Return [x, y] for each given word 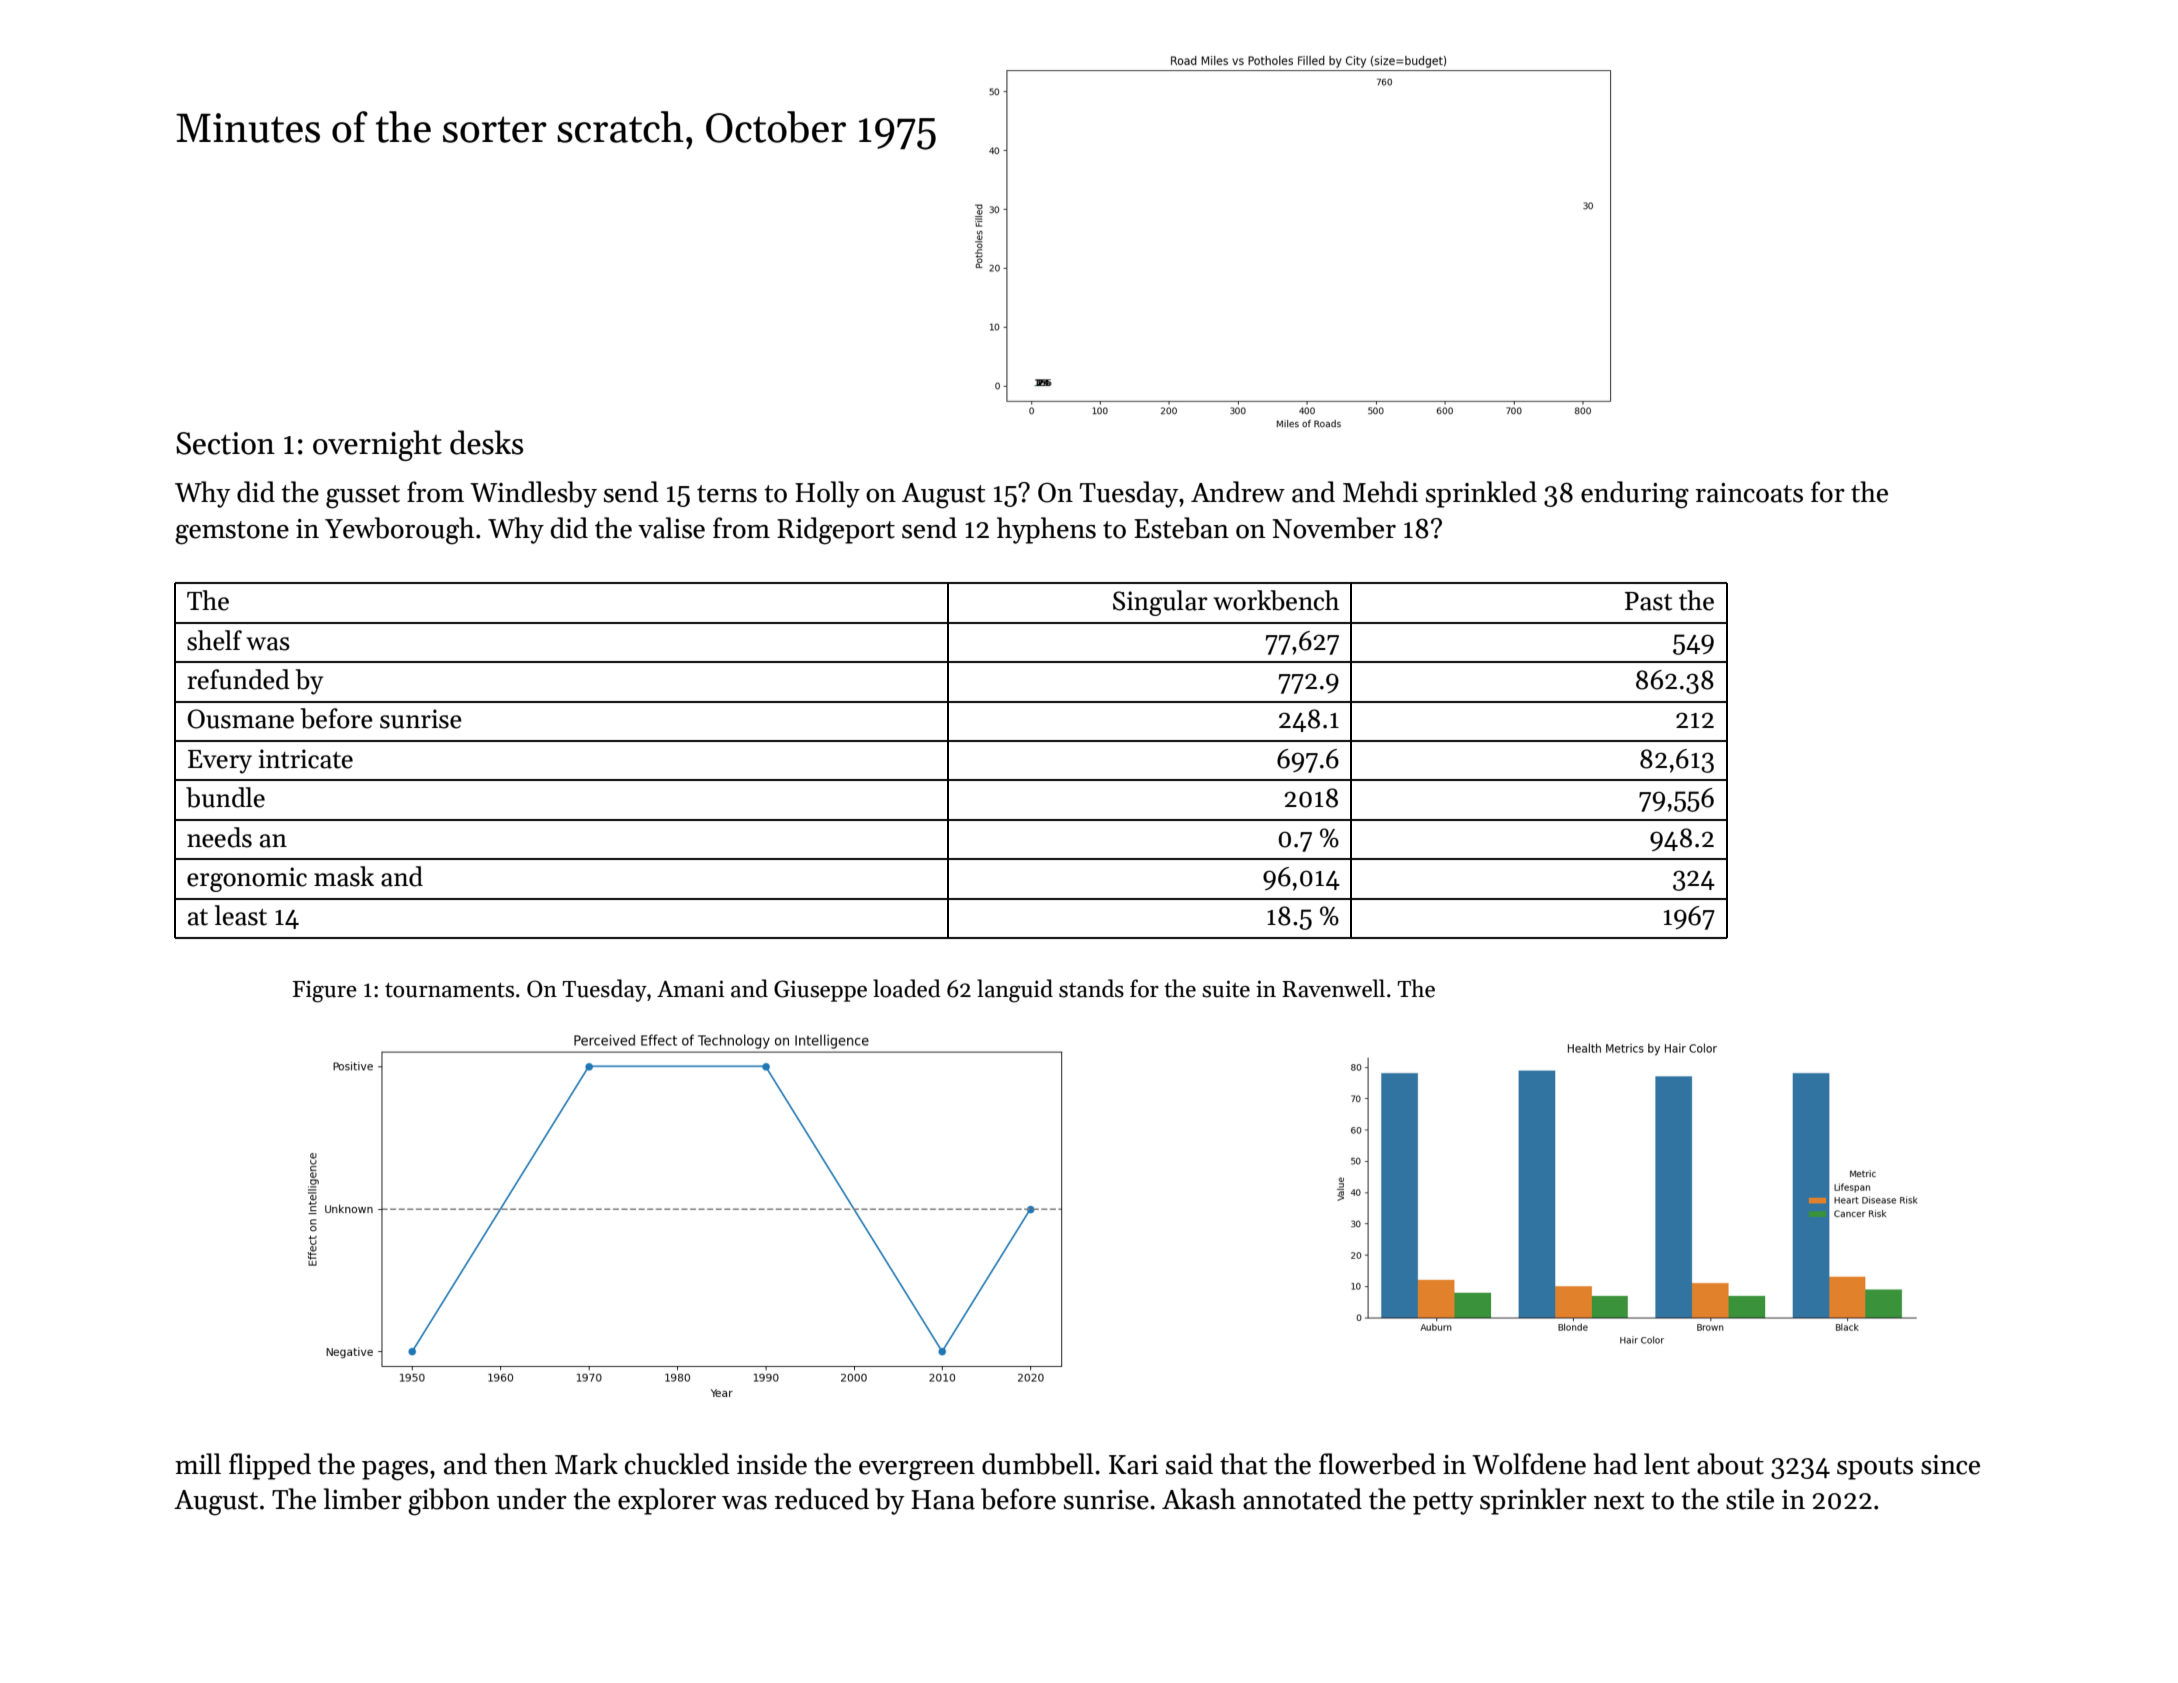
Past [1648, 601]
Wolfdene [1529, 1464]
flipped [270, 1466]
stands [1091, 988]
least [241, 915]
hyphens [1046, 530]
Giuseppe [820, 991]
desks [486, 442]
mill [198, 1463]
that [1243, 1464]
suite [1226, 989]
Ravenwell [1333, 988]
